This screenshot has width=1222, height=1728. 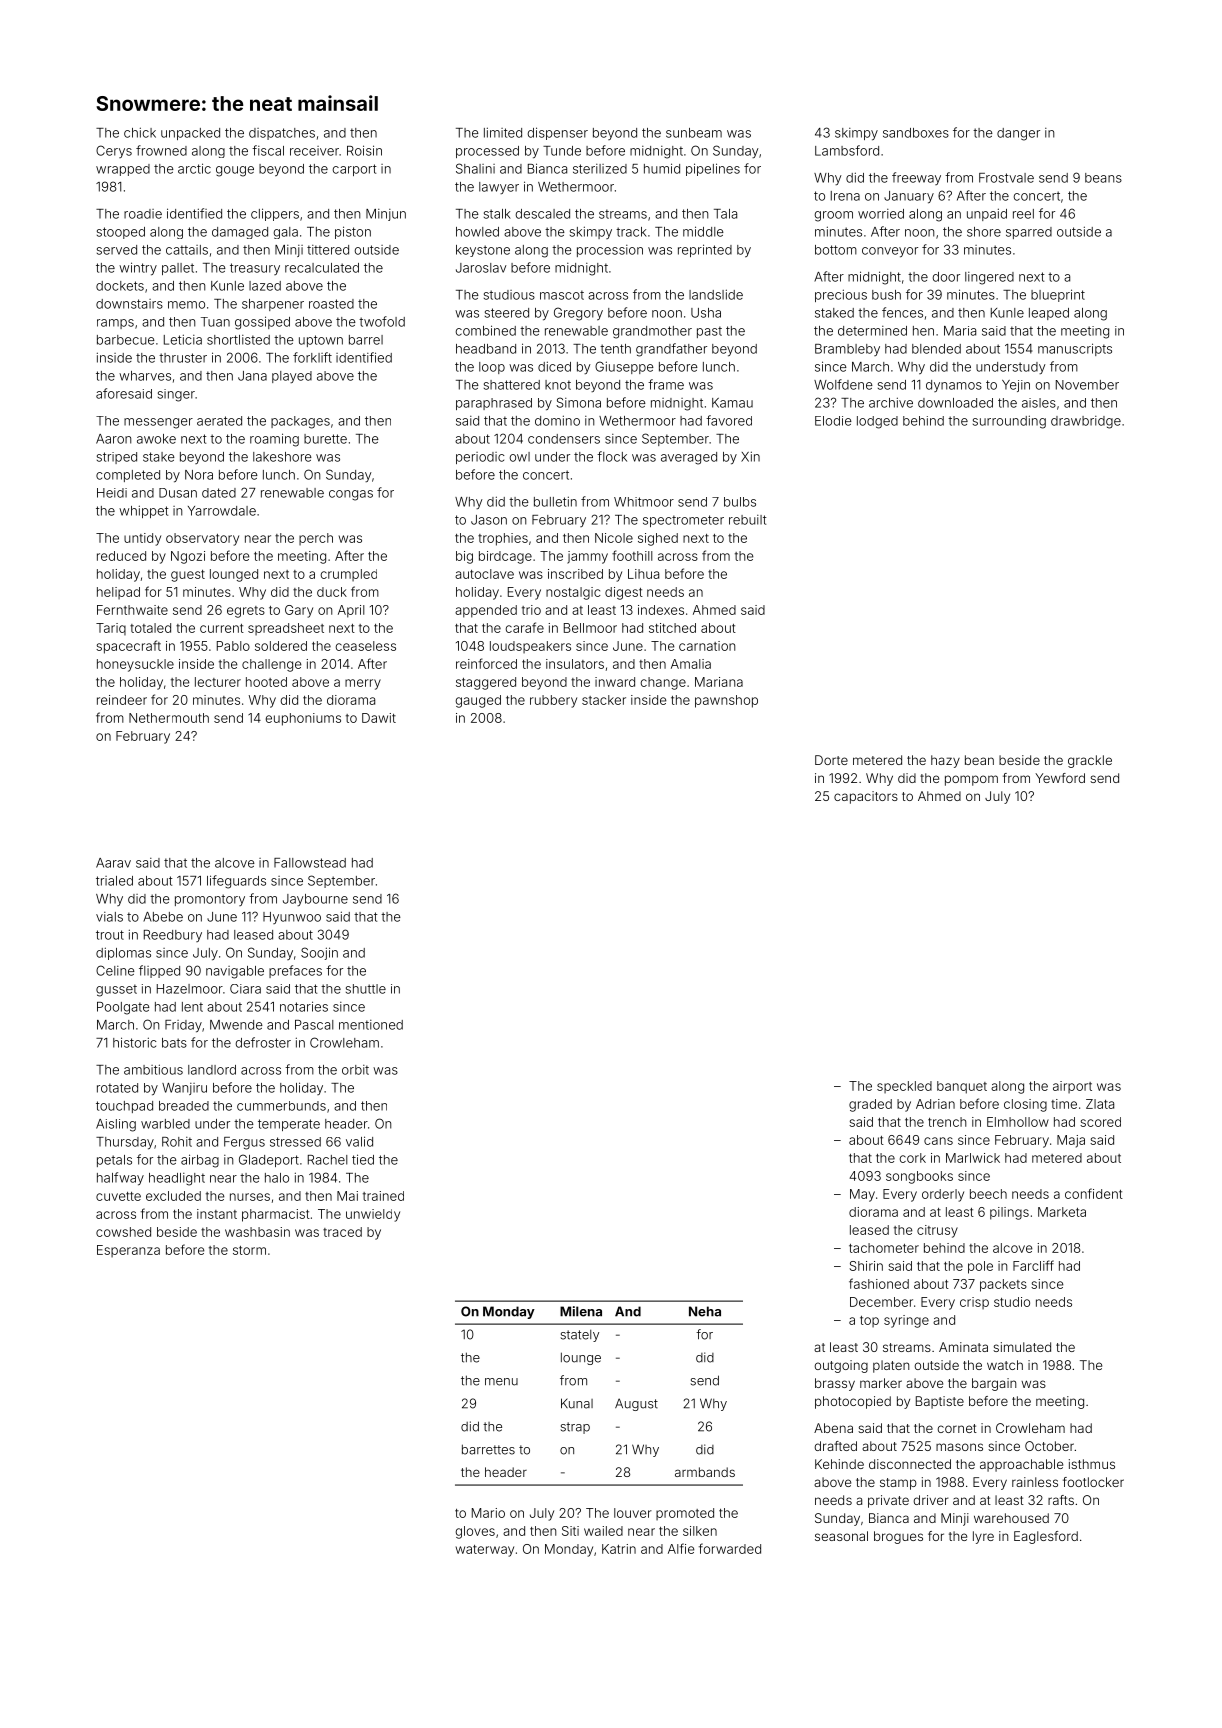 I want to click on Esperanza, so click(x=128, y=1251).
